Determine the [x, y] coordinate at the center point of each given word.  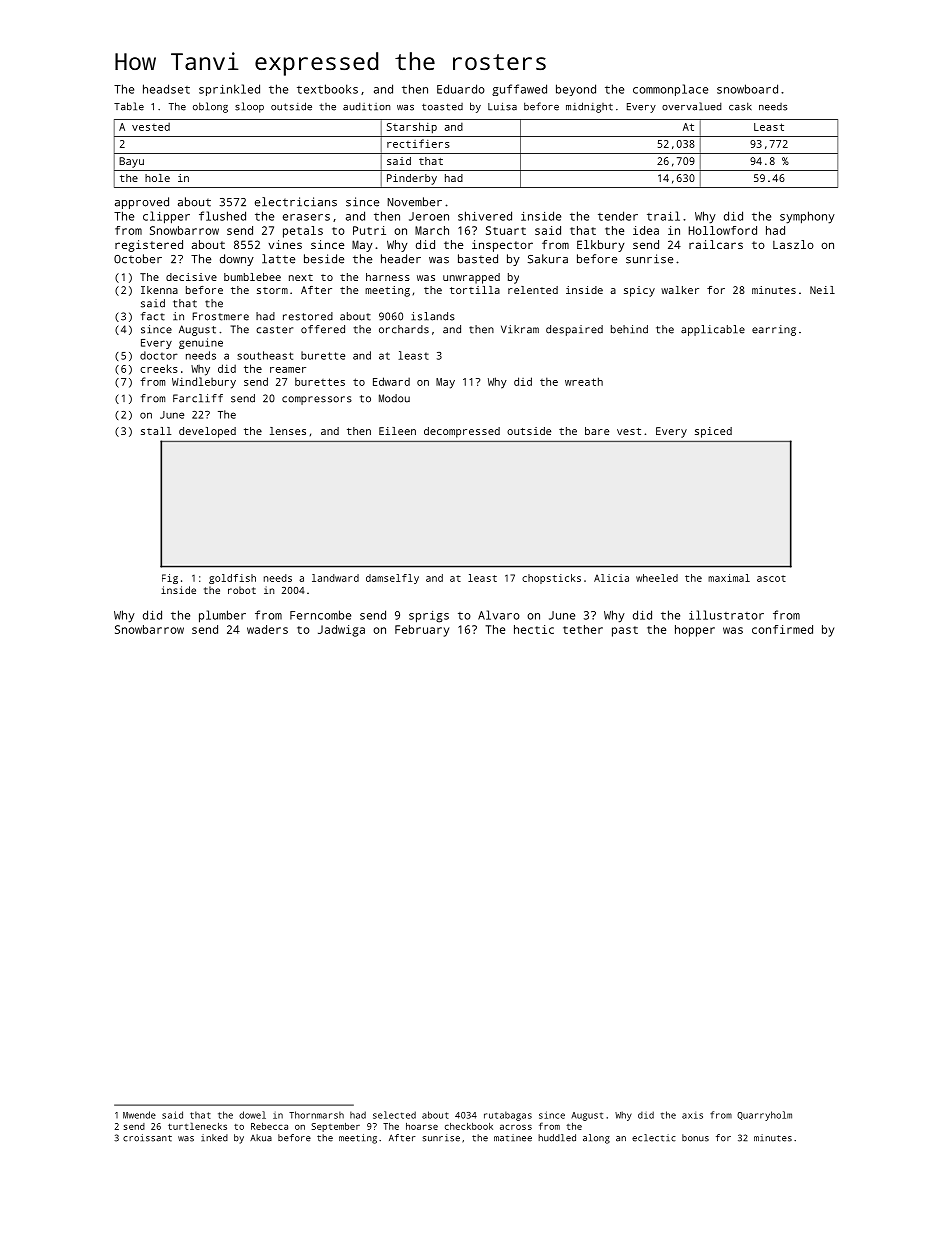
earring [774, 330]
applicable [713, 330]
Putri [369, 230]
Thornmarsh [316, 1115]
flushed [222, 216]
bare [597, 431]
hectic [534, 629]
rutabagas [508, 1116]
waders [267, 629]
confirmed [782, 629]
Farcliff [198, 398]
